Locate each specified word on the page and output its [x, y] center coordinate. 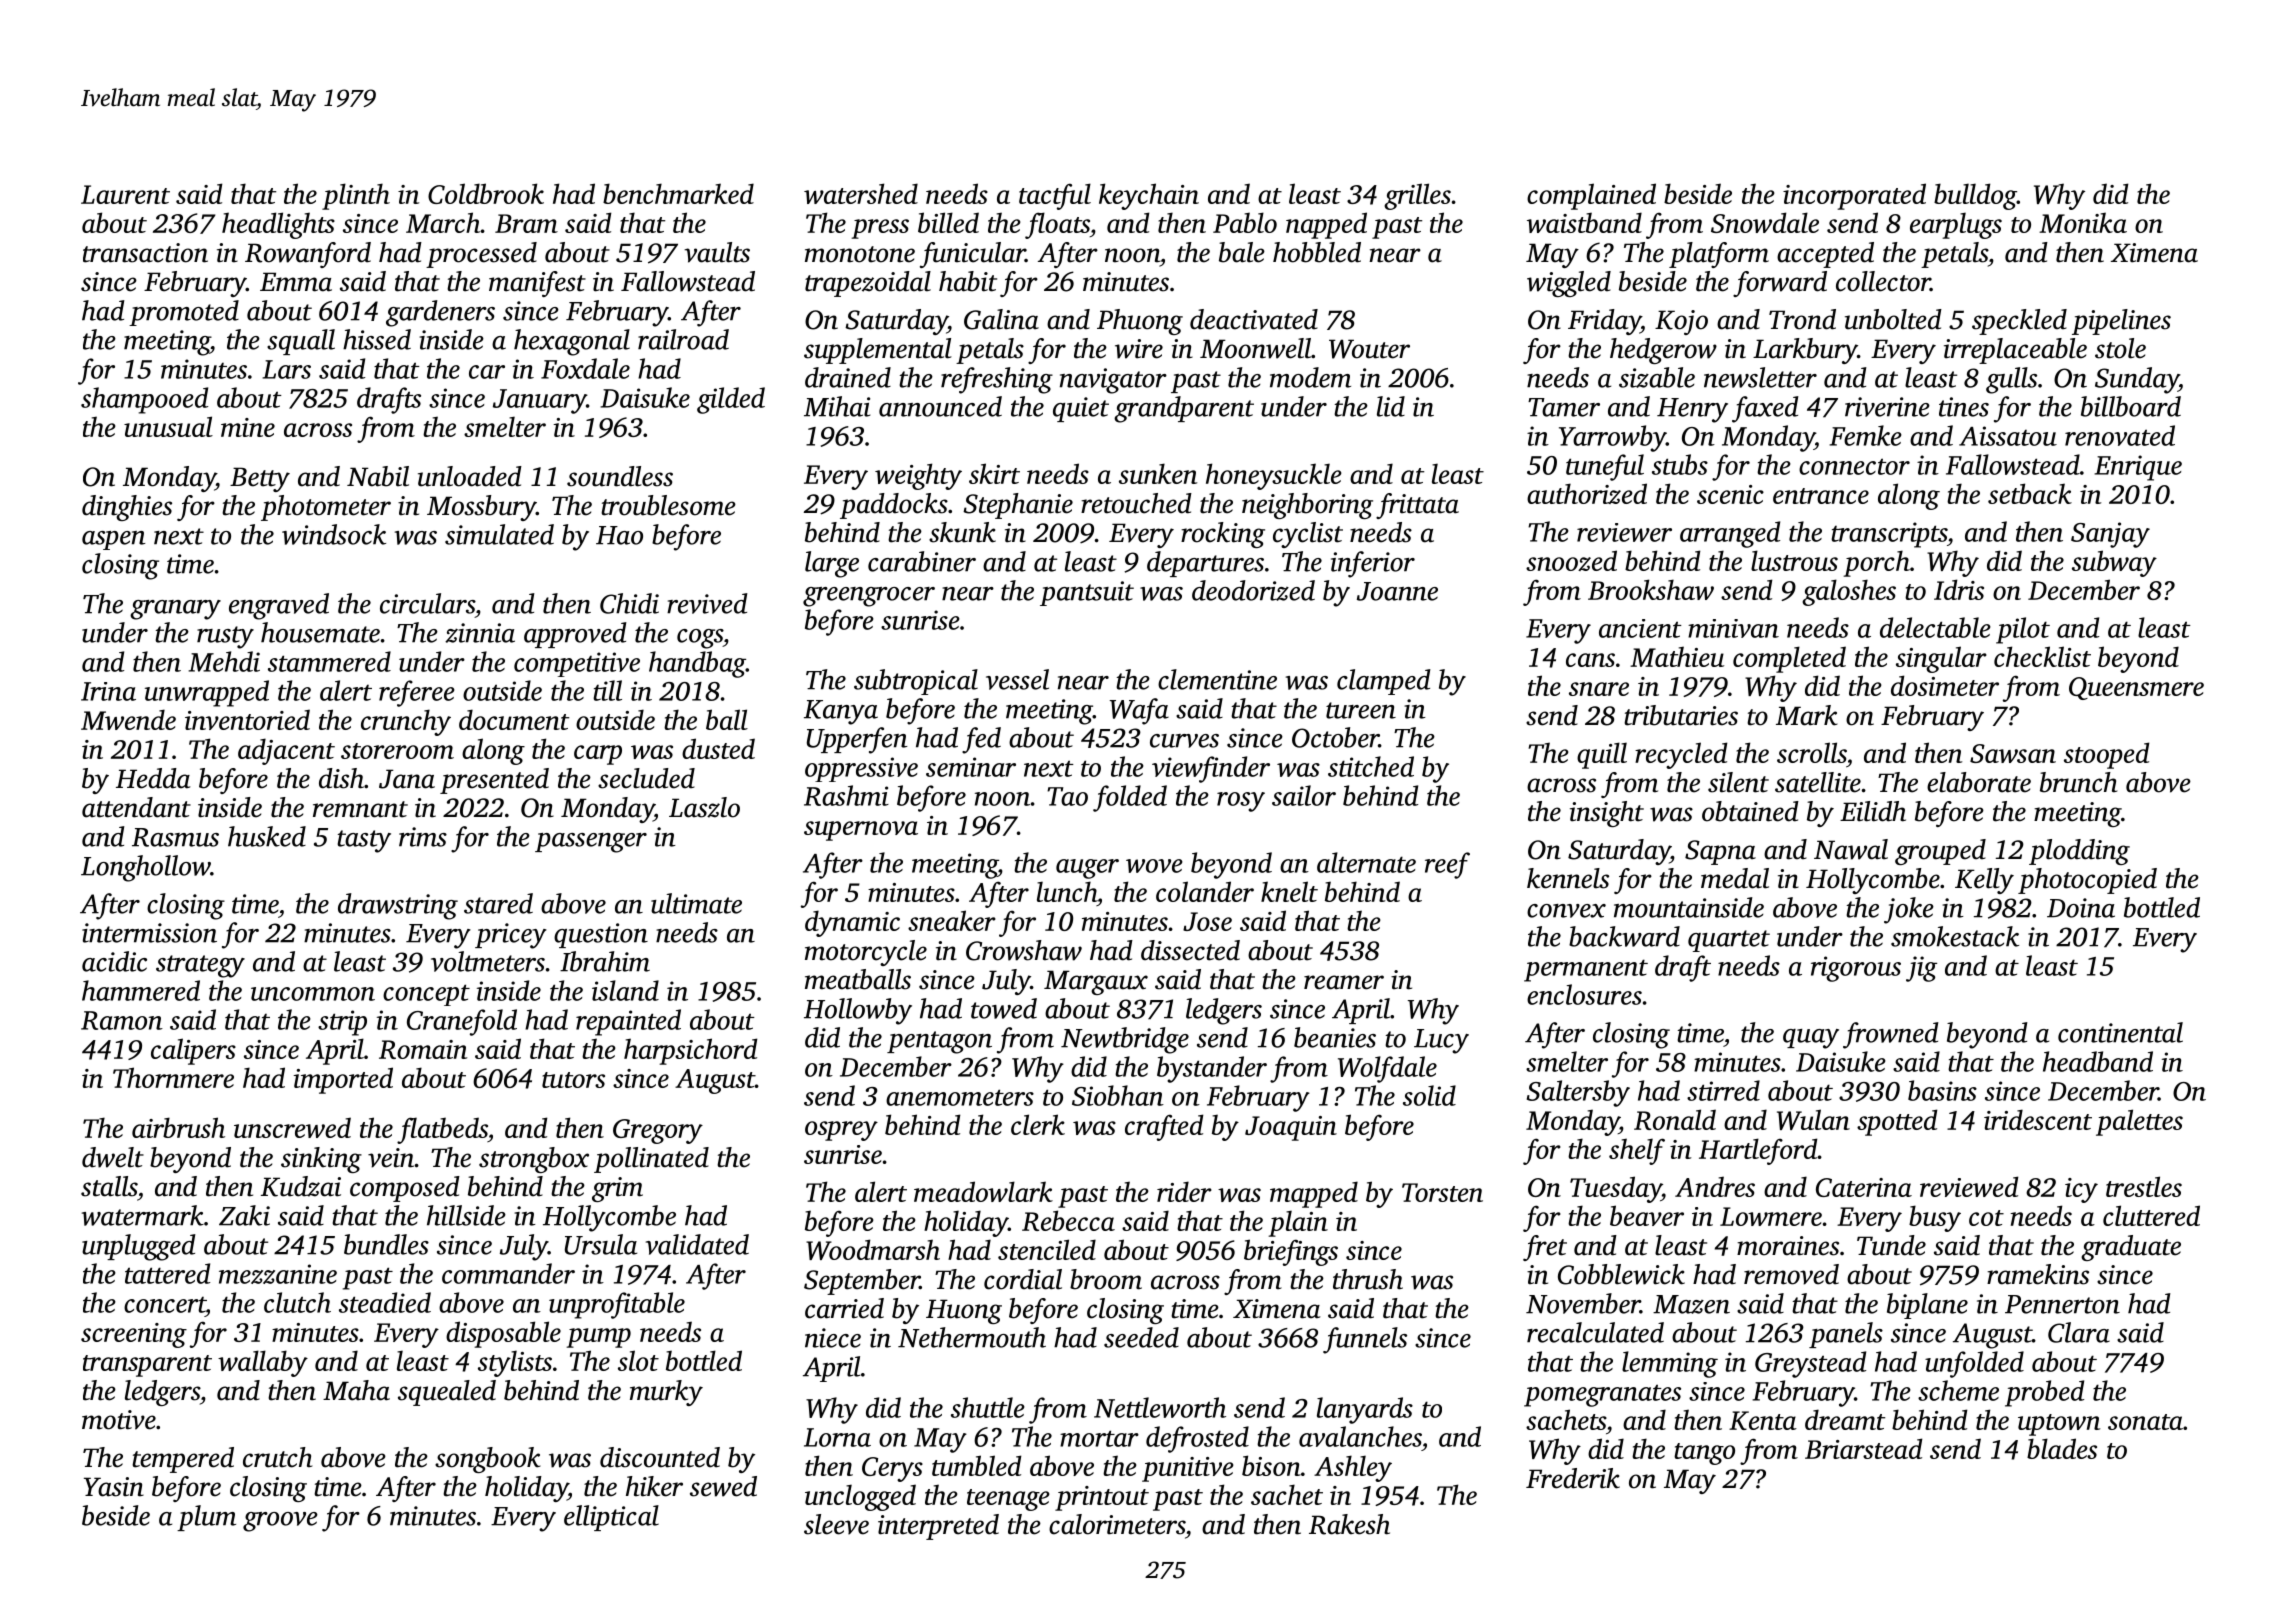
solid [1429, 1095]
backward [1624, 936]
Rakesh [1349, 1524]
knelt [1289, 891]
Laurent [125, 194]
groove [280, 1522]
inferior [1373, 564]
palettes [2139, 1122]
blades [2062, 1448]
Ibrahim [605, 961]
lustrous [1794, 560]
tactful [1055, 196]
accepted [1825, 255]
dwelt [113, 1157]
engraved [279, 606]
